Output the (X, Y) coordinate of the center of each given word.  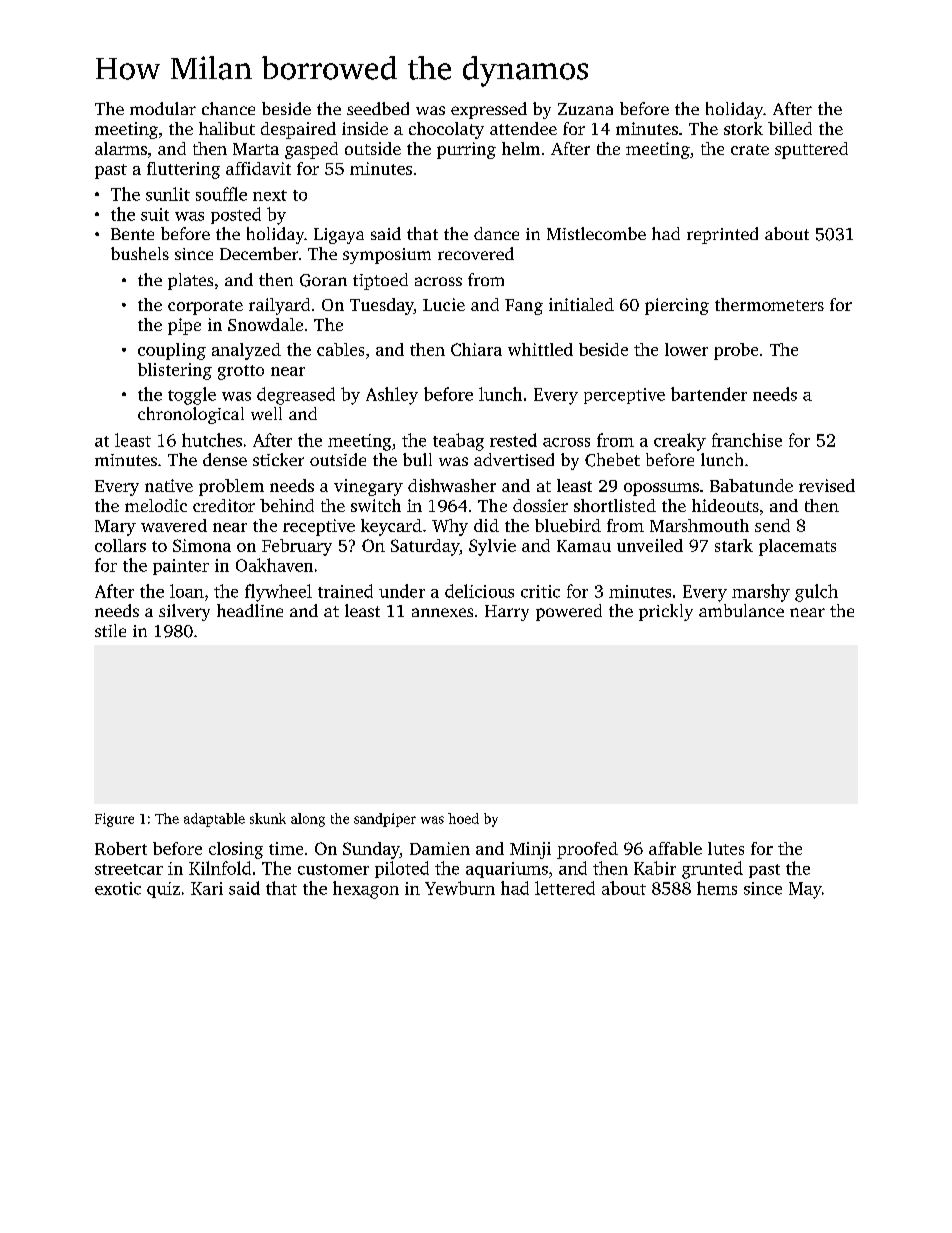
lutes (726, 848)
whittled (540, 349)
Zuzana (585, 109)
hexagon (366, 890)
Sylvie (492, 547)
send (772, 525)
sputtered (811, 150)
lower (686, 349)
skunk (268, 818)
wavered (174, 525)
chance (228, 108)
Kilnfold (220, 868)
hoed (463, 818)
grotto (241, 372)
